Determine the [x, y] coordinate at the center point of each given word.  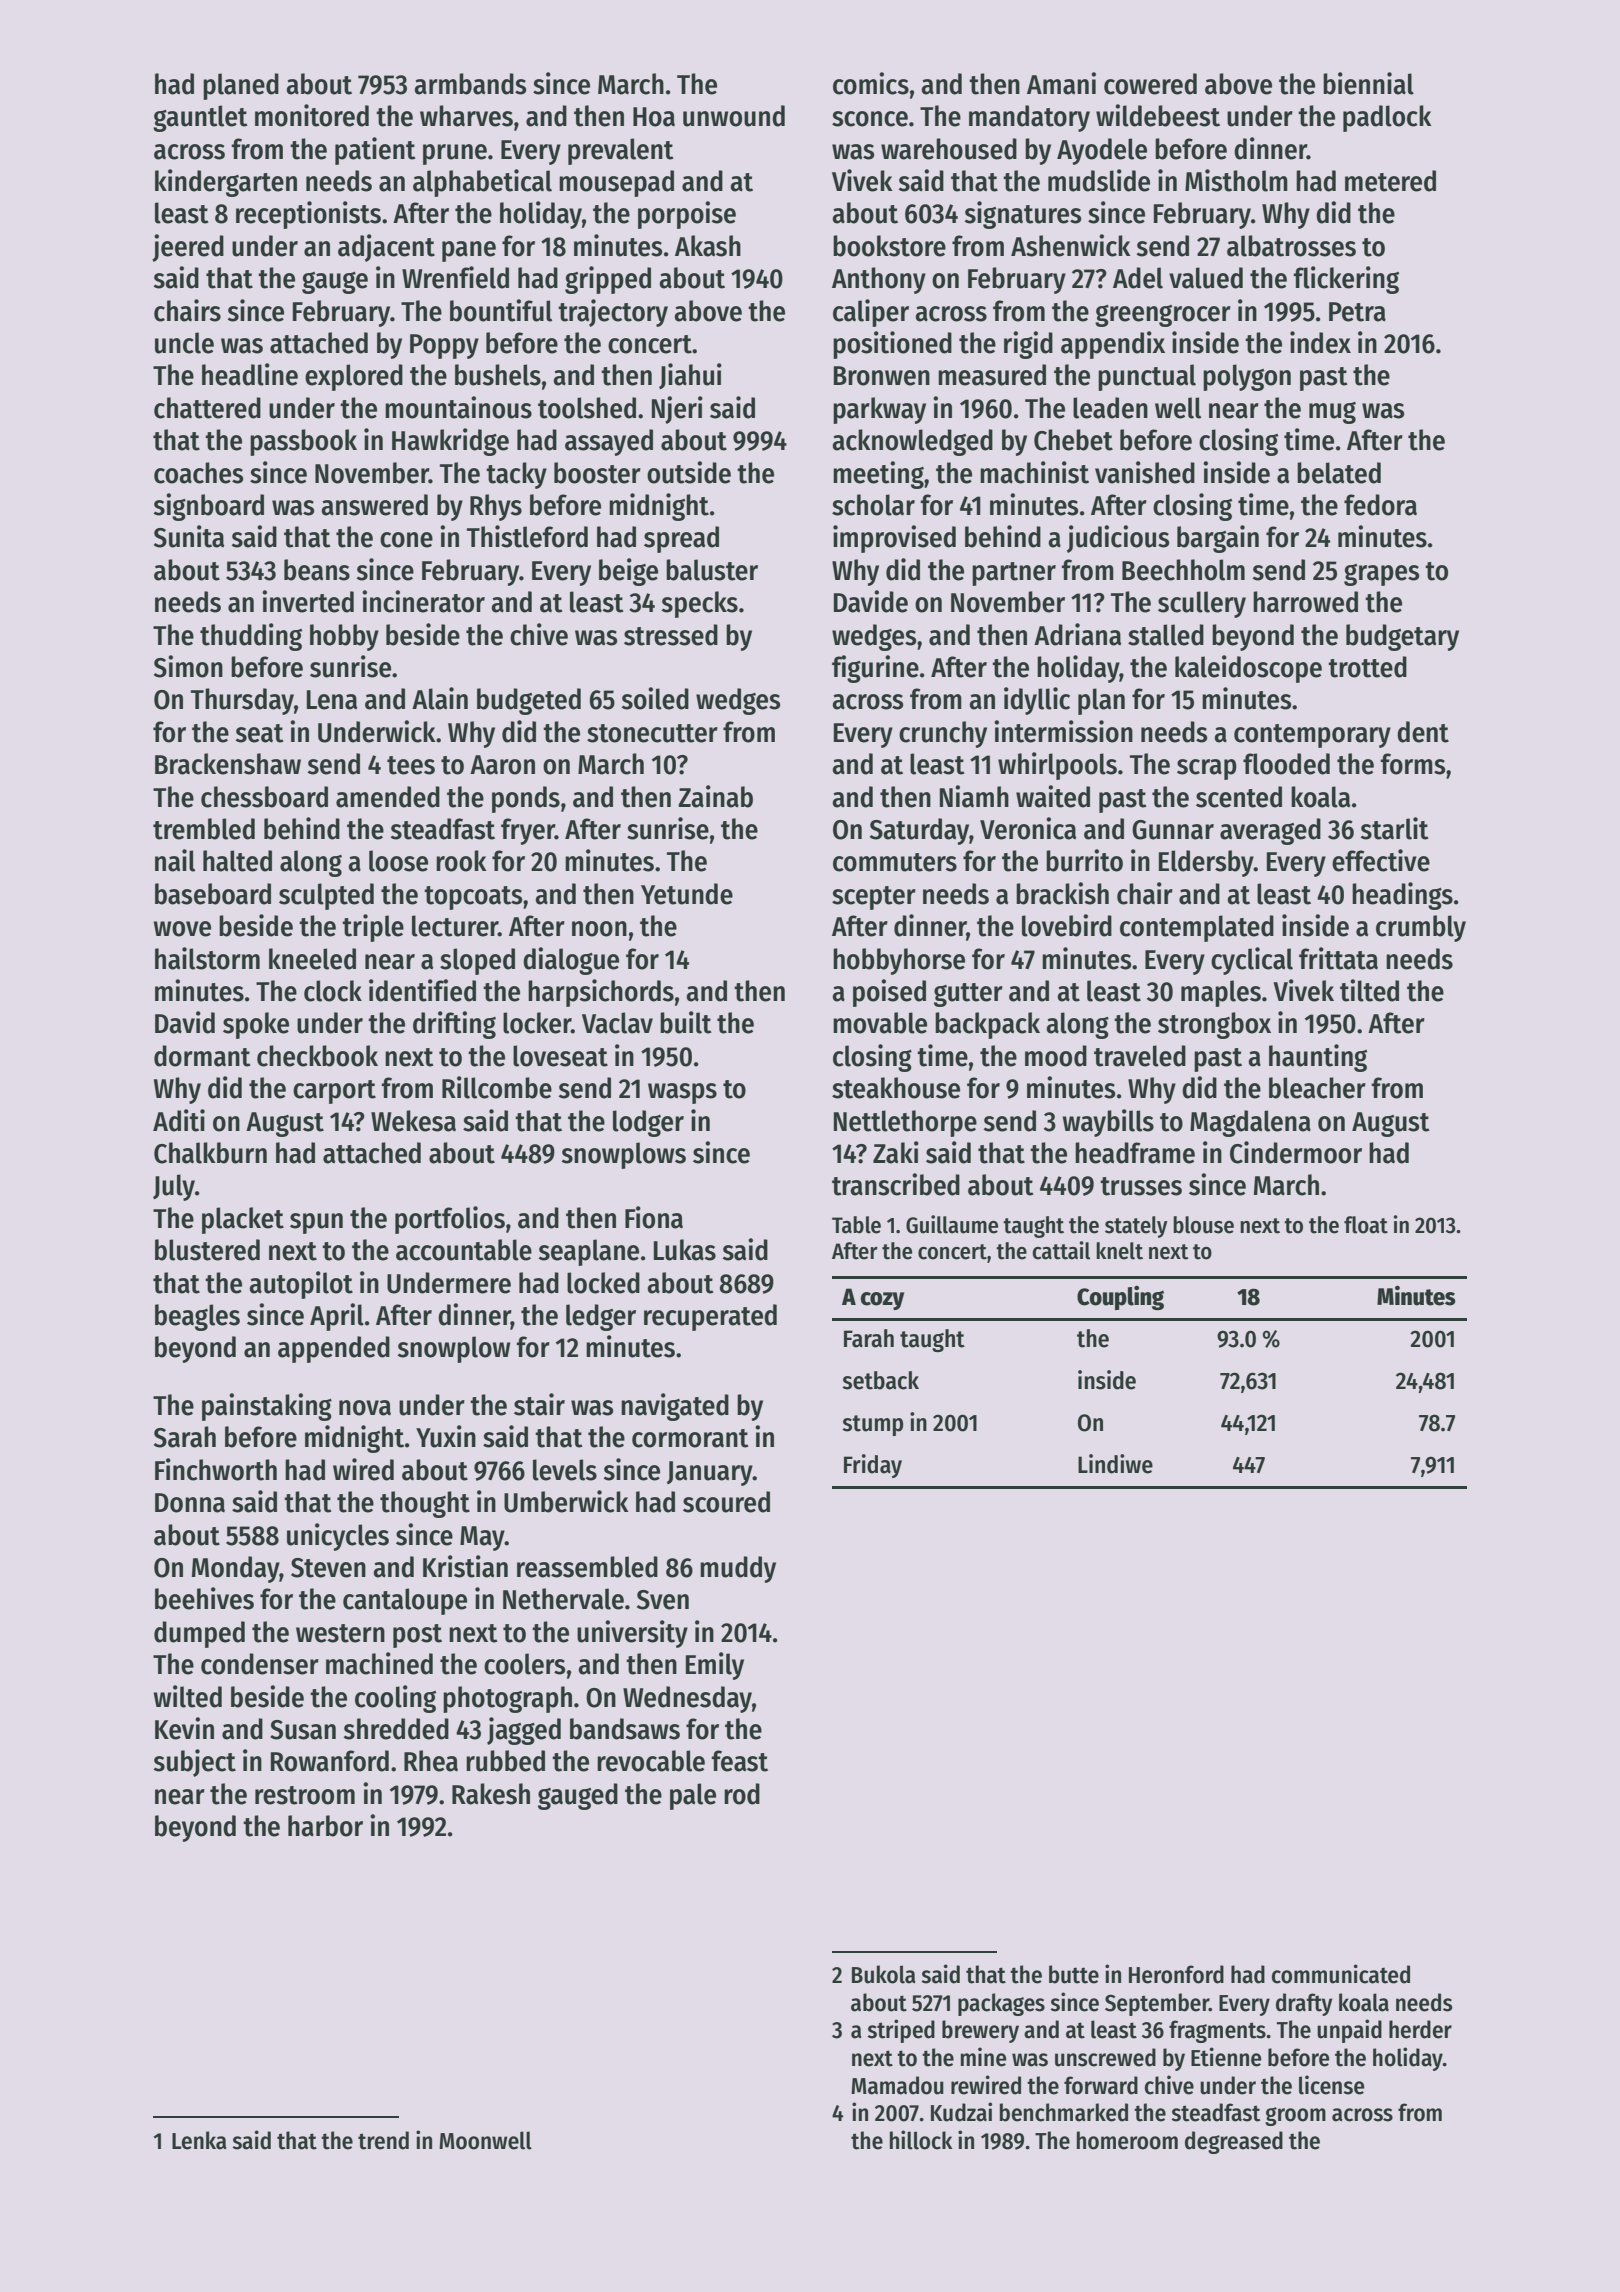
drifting [454, 1025]
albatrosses [1291, 246]
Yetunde [687, 894]
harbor [325, 1826]
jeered [188, 248]
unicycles [338, 1537]
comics [871, 83]
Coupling [1120, 1298]
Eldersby [1206, 863]
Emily [715, 1666]
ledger [601, 1317]
